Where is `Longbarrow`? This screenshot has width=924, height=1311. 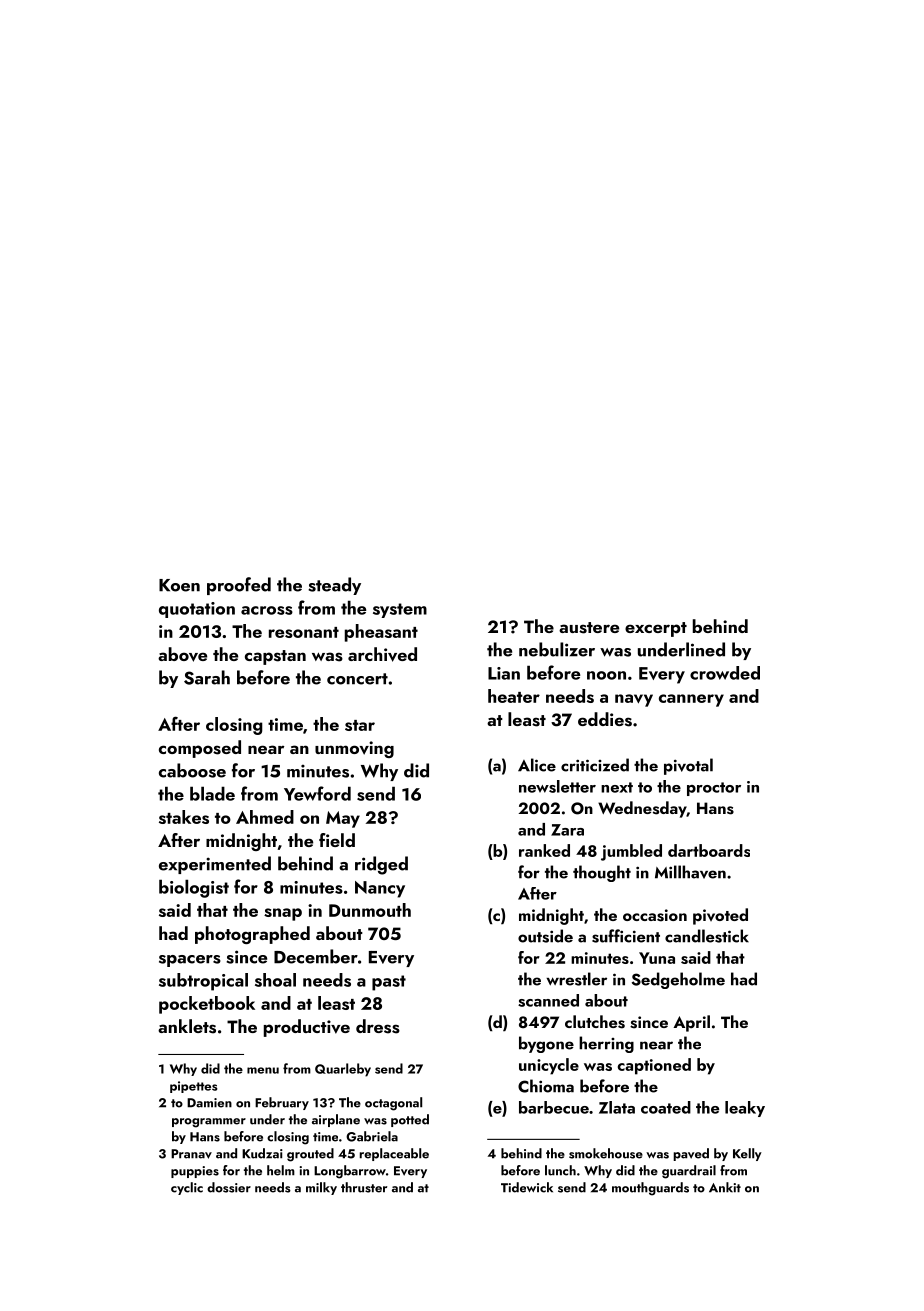
Longbarrow is located at coordinates (350, 1172).
